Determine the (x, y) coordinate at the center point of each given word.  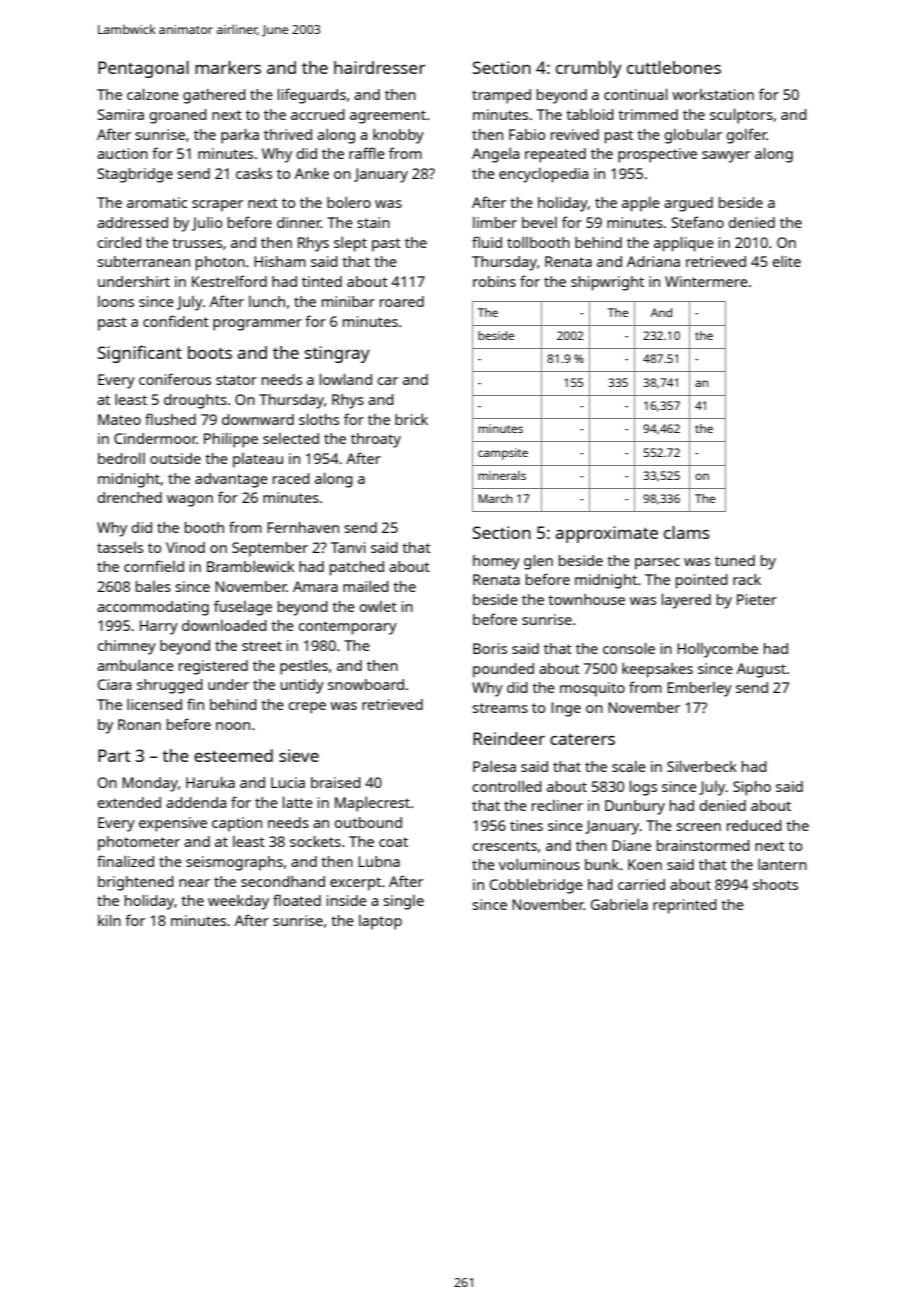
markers (228, 67)
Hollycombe (717, 650)
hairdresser (379, 67)
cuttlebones (674, 67)
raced (291, 478)
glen (538, 562)
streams (500, 708)
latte (298, 802)
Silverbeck (702, 766)
